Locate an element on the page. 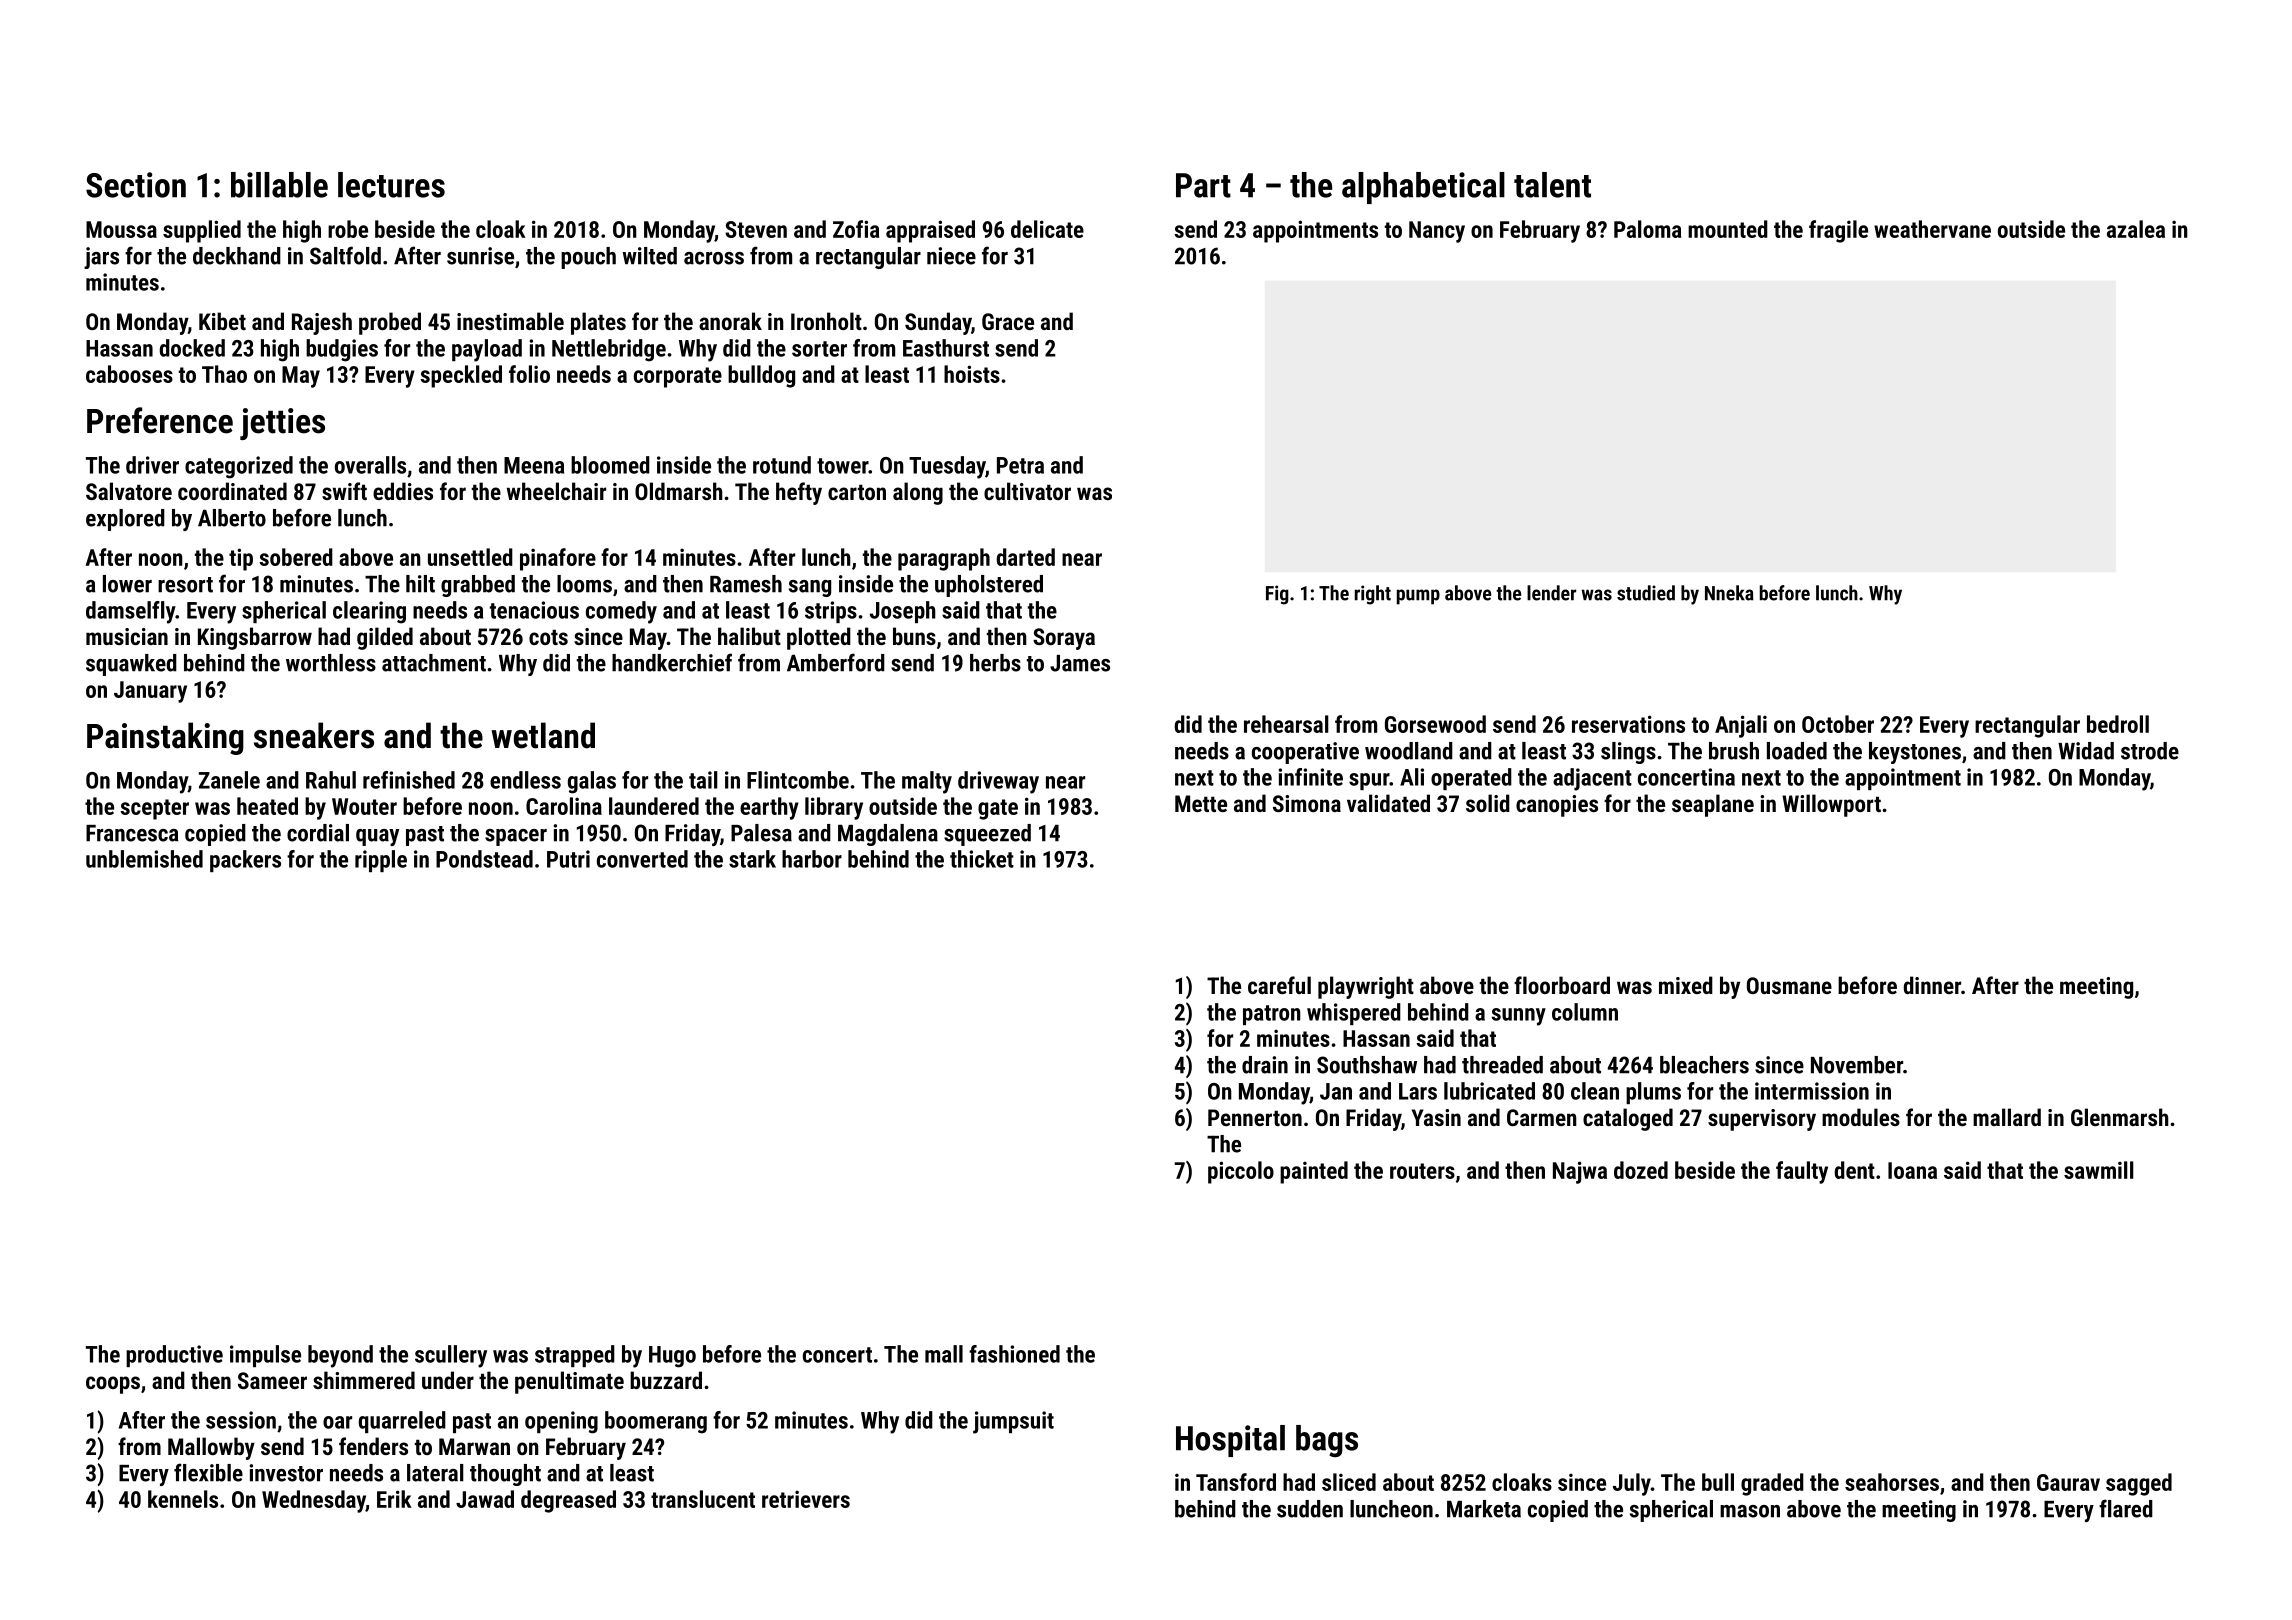 The height and width of the page is (1620, 2292). Oldmarsh is located at coordinates (679, 491).
